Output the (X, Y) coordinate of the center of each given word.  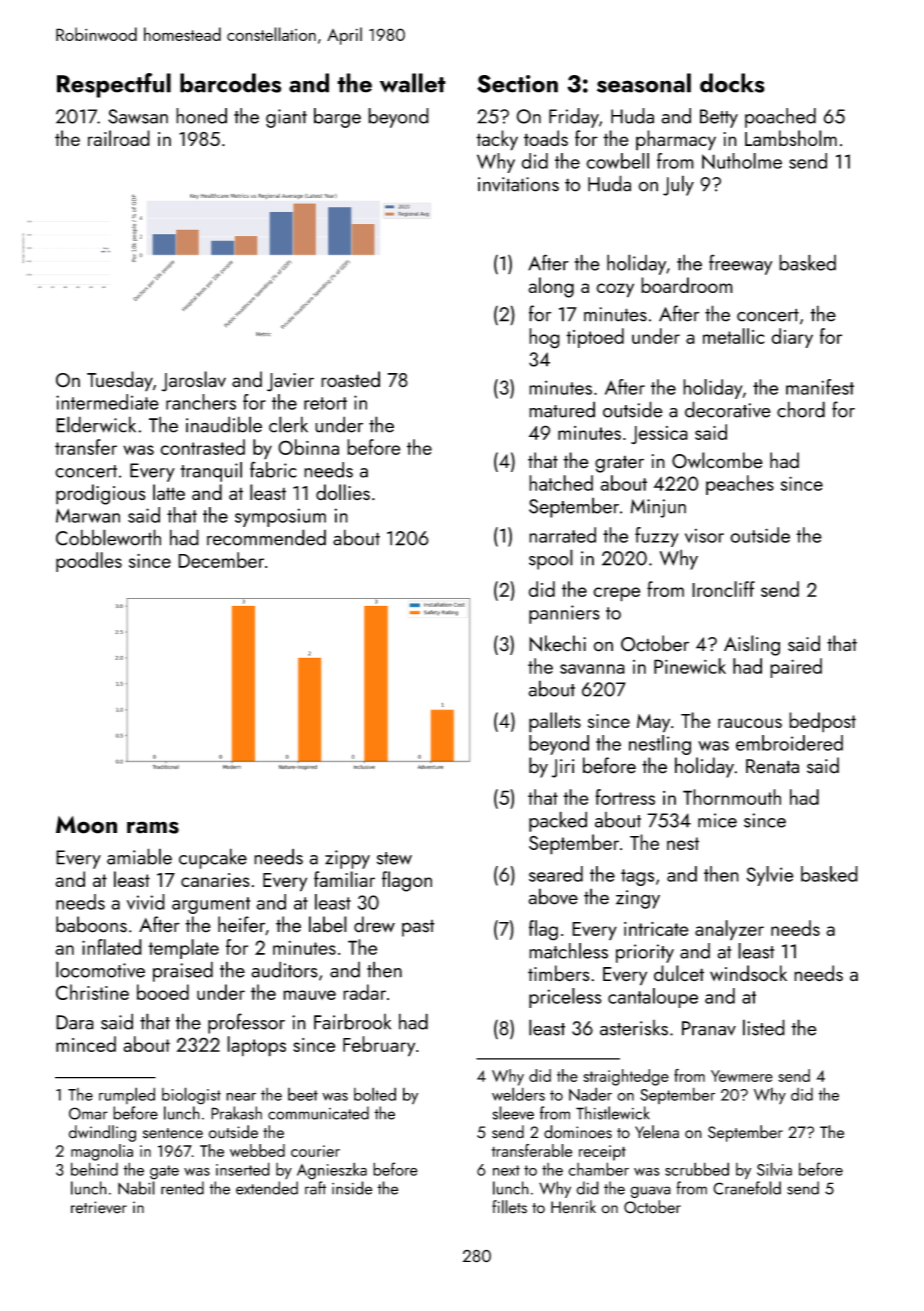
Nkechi (557, 643)
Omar (88, 1113)
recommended (266, 537)
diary (792, 338)
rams (153, 827)
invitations (518, 184)
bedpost (822, 722)
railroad (119, 138)
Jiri (563, 768)
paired (796, 668)
